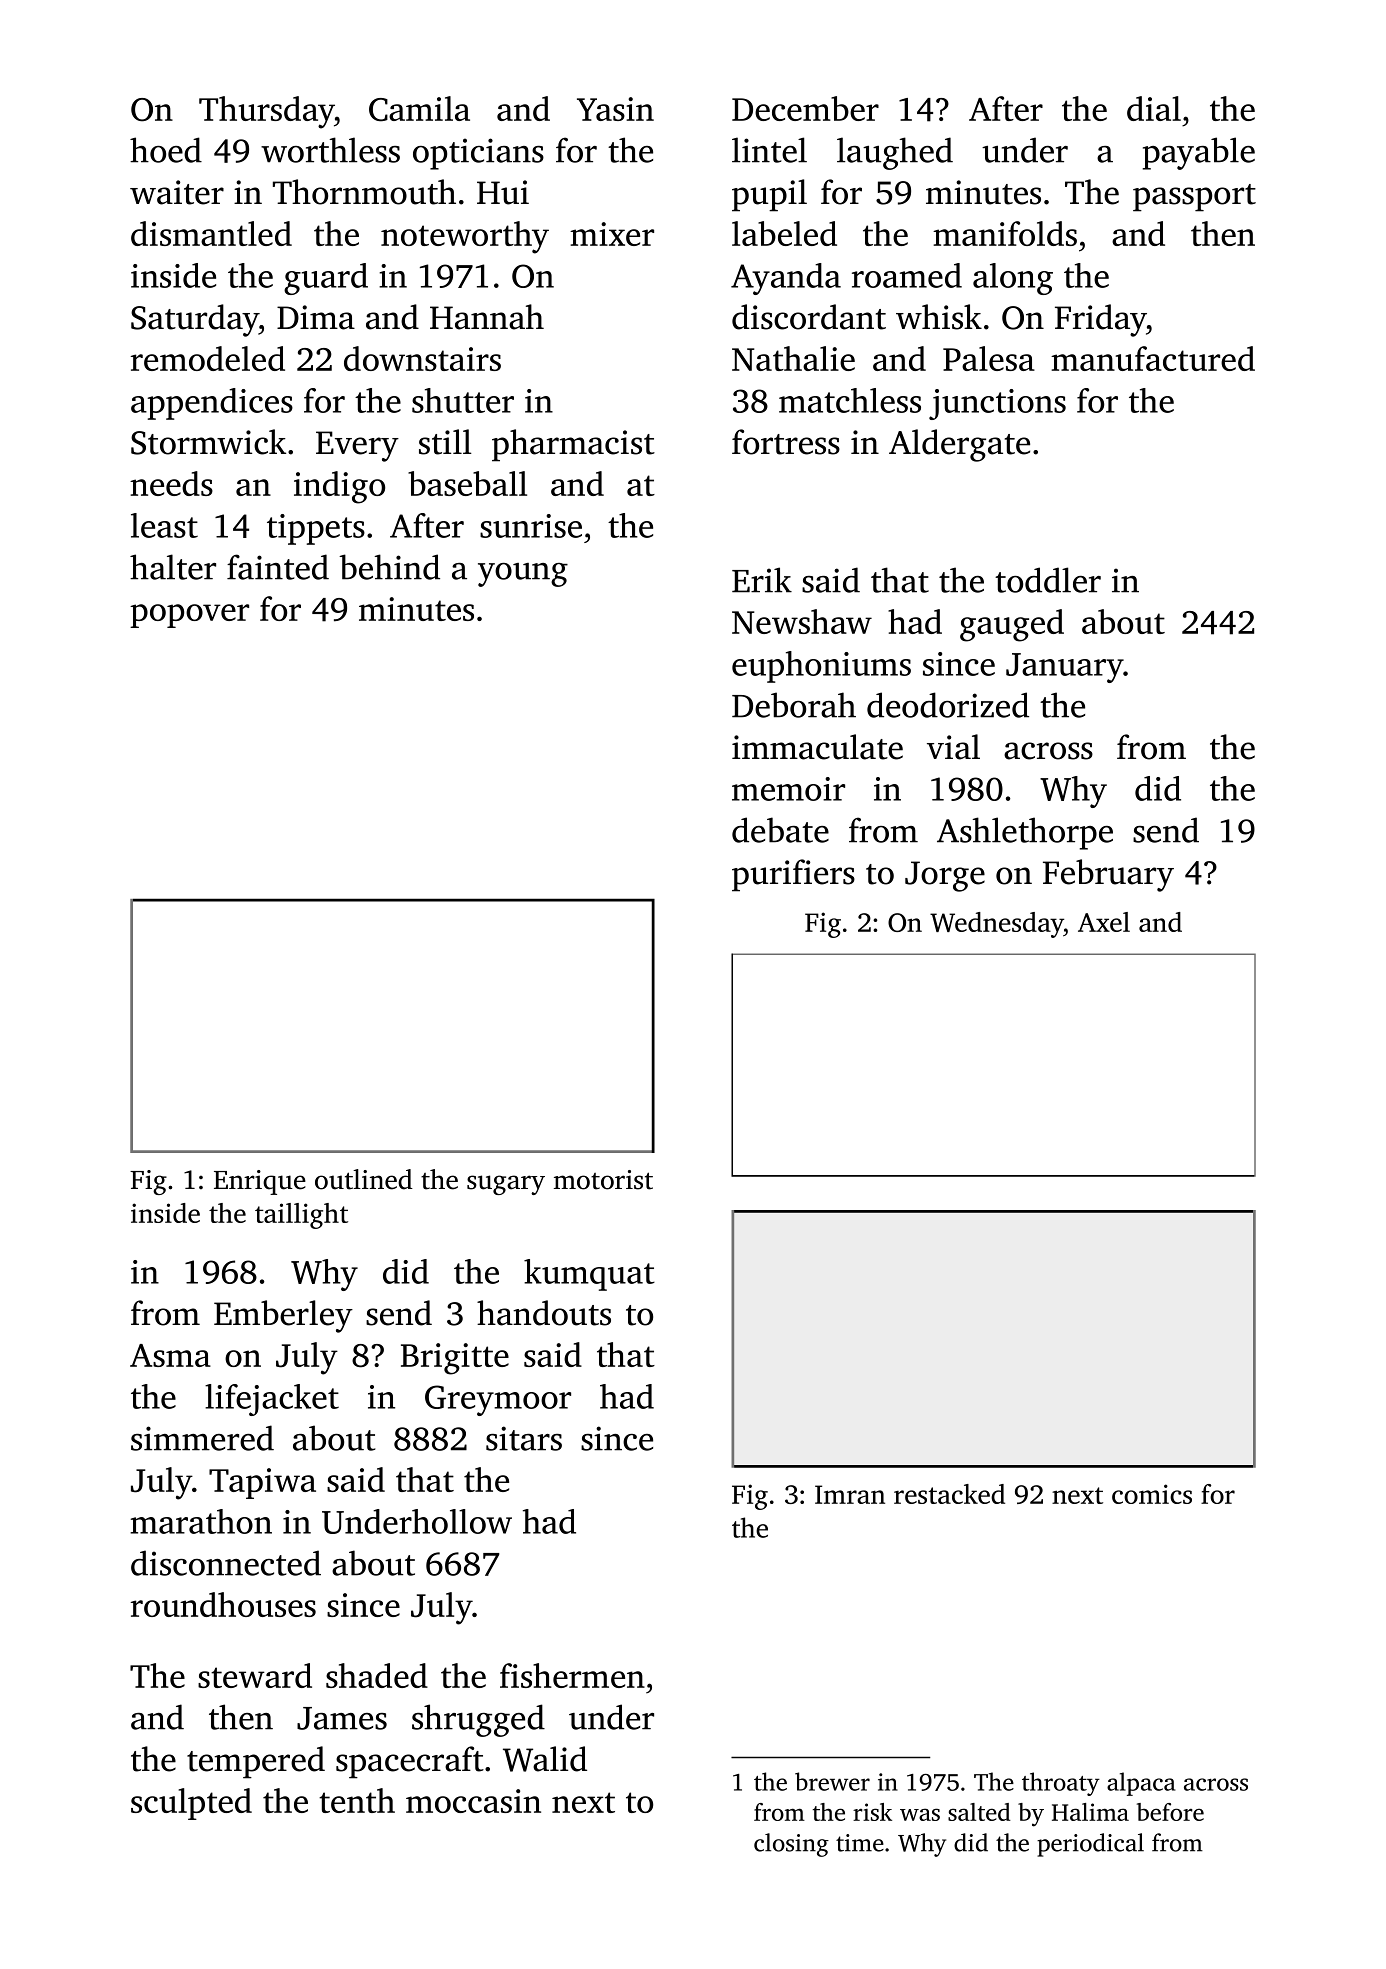 The height and width of the screenshot is (1969, 1386). What do you see at coordinates (612, 234) in the screenshot?
I see `mixer` at bounding box center [612, 234].
